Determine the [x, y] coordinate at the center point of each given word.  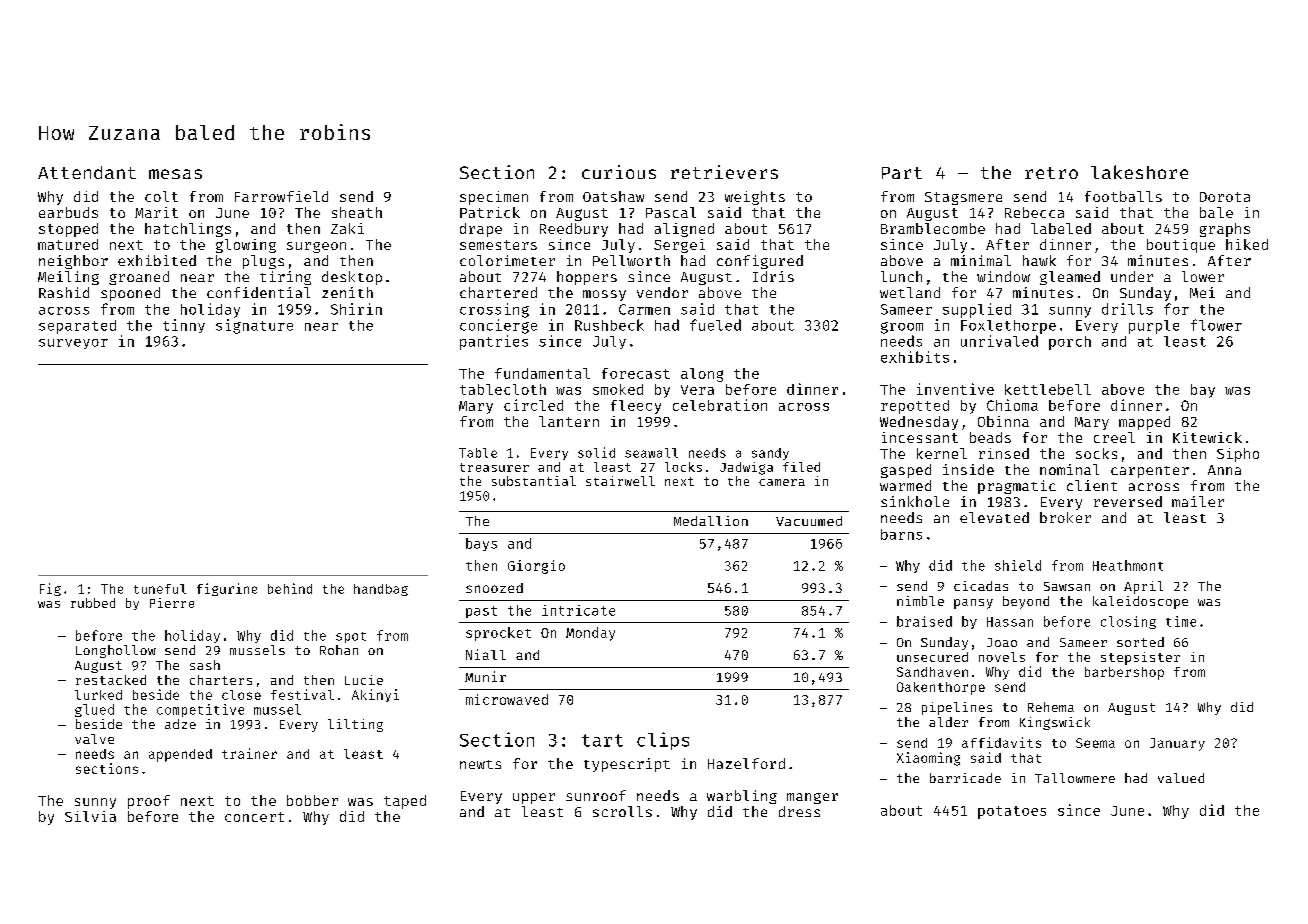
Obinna [1003, 421]
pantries [494, 342]
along [702, 375]
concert [254, 817]
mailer [1198, 501]
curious [619, 172]
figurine [227, 589]
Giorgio [536, 567]
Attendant [87, 172]
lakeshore [1139, 172]
